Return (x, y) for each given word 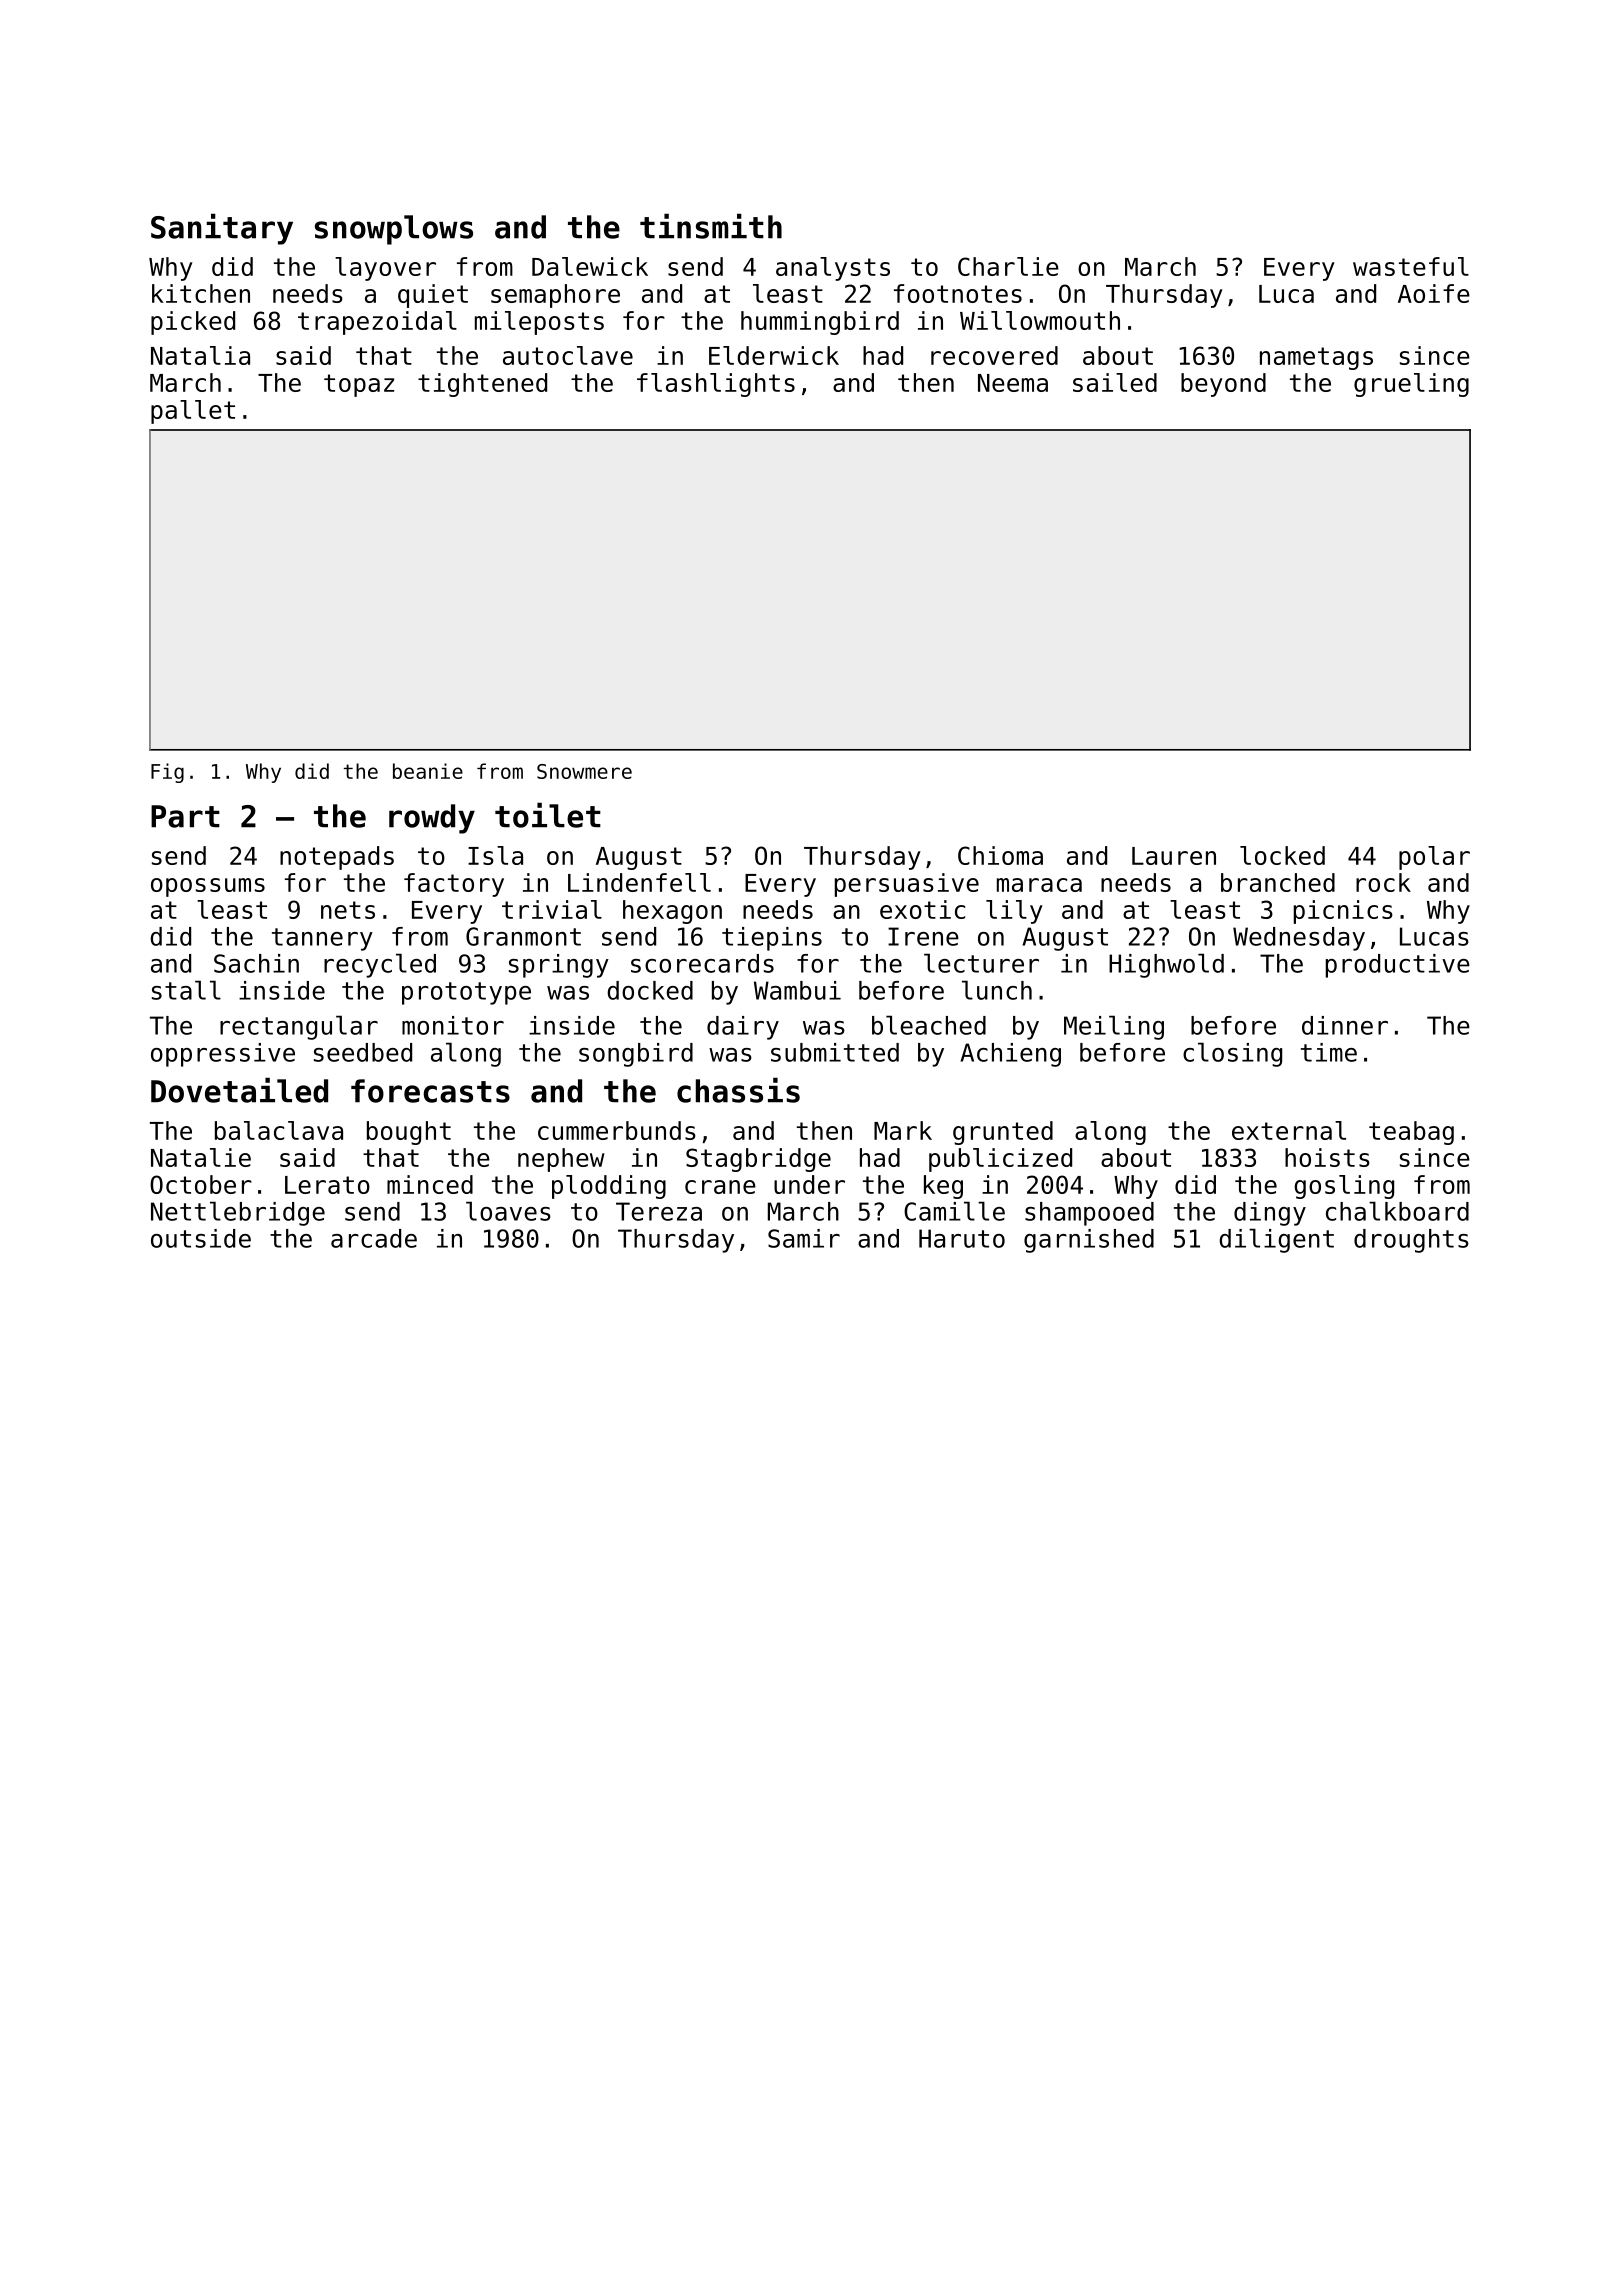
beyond (1223, 385)
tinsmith (711, 226)
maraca (1039, 885)
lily (1014, 912)
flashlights (716, 385)
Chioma (1000, 855)
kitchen (201, 293)
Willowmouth (1040, 320)
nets (348, 910)
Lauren (1174, 856)
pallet (193, 412)
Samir (804, 1238)
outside (201, 1238)
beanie (428, 771)
